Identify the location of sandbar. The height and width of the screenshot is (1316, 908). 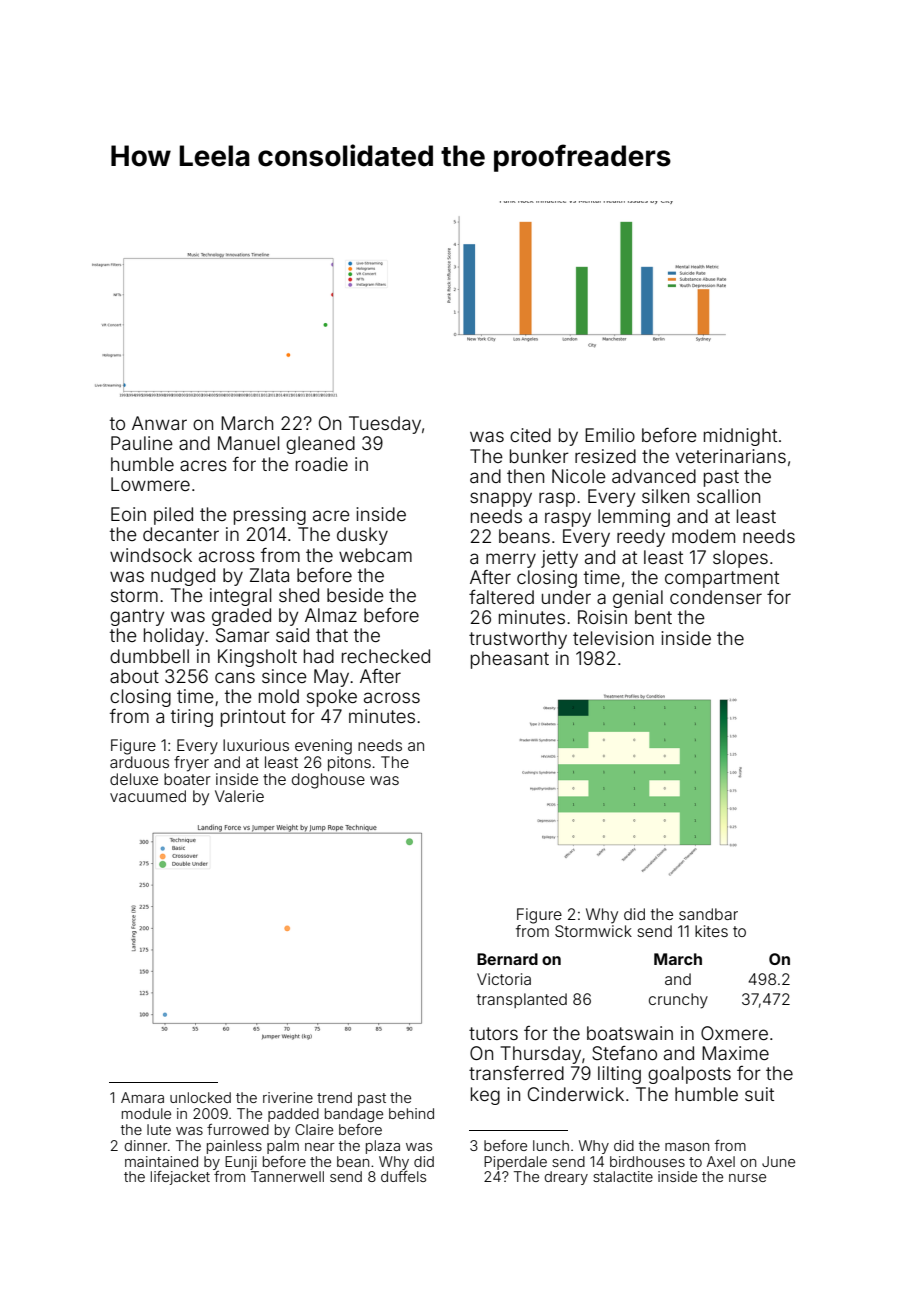
(708, 914).
